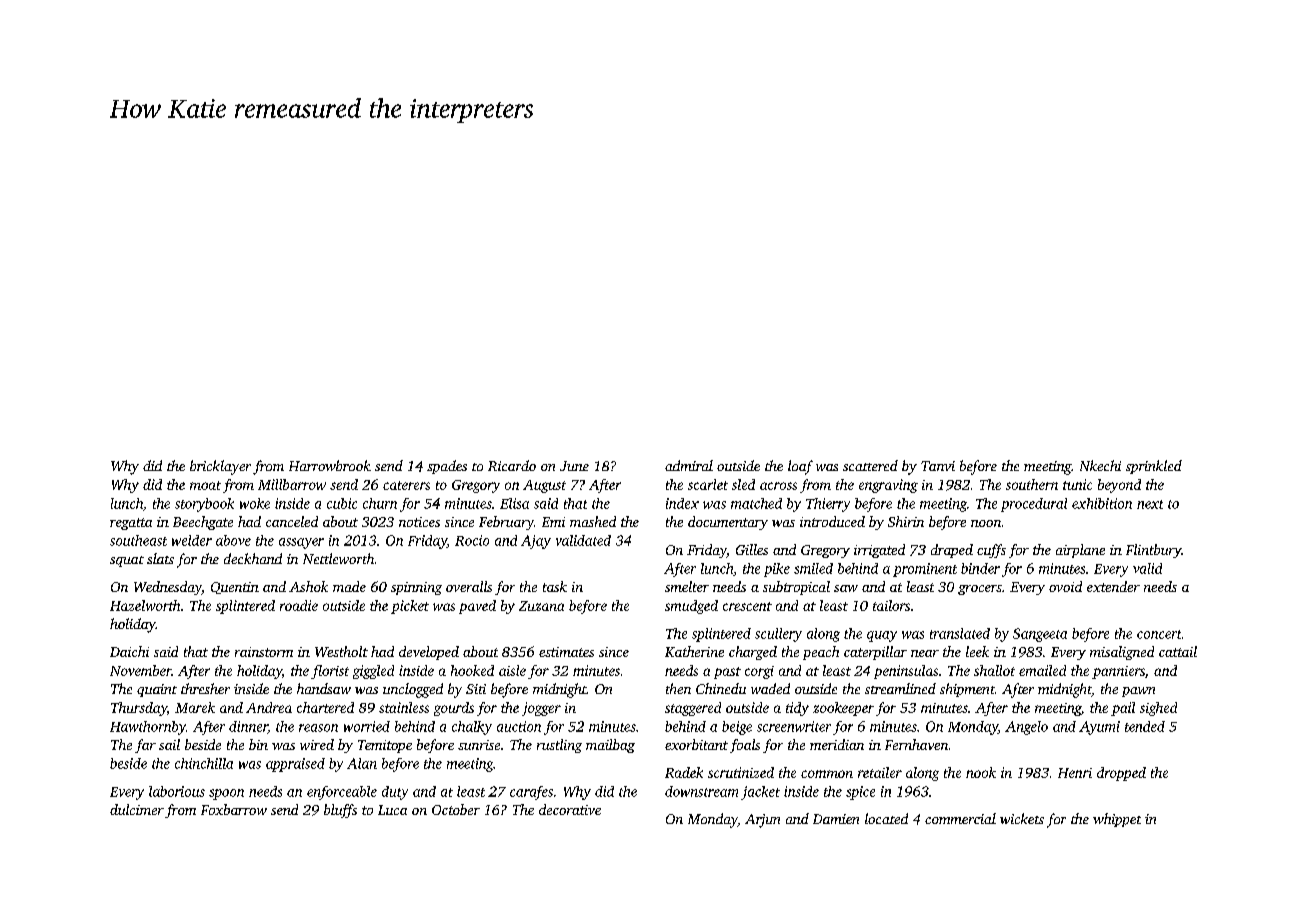  Describe the element at coordinates (800, 467) in the image. I see `loaf` at that location.
